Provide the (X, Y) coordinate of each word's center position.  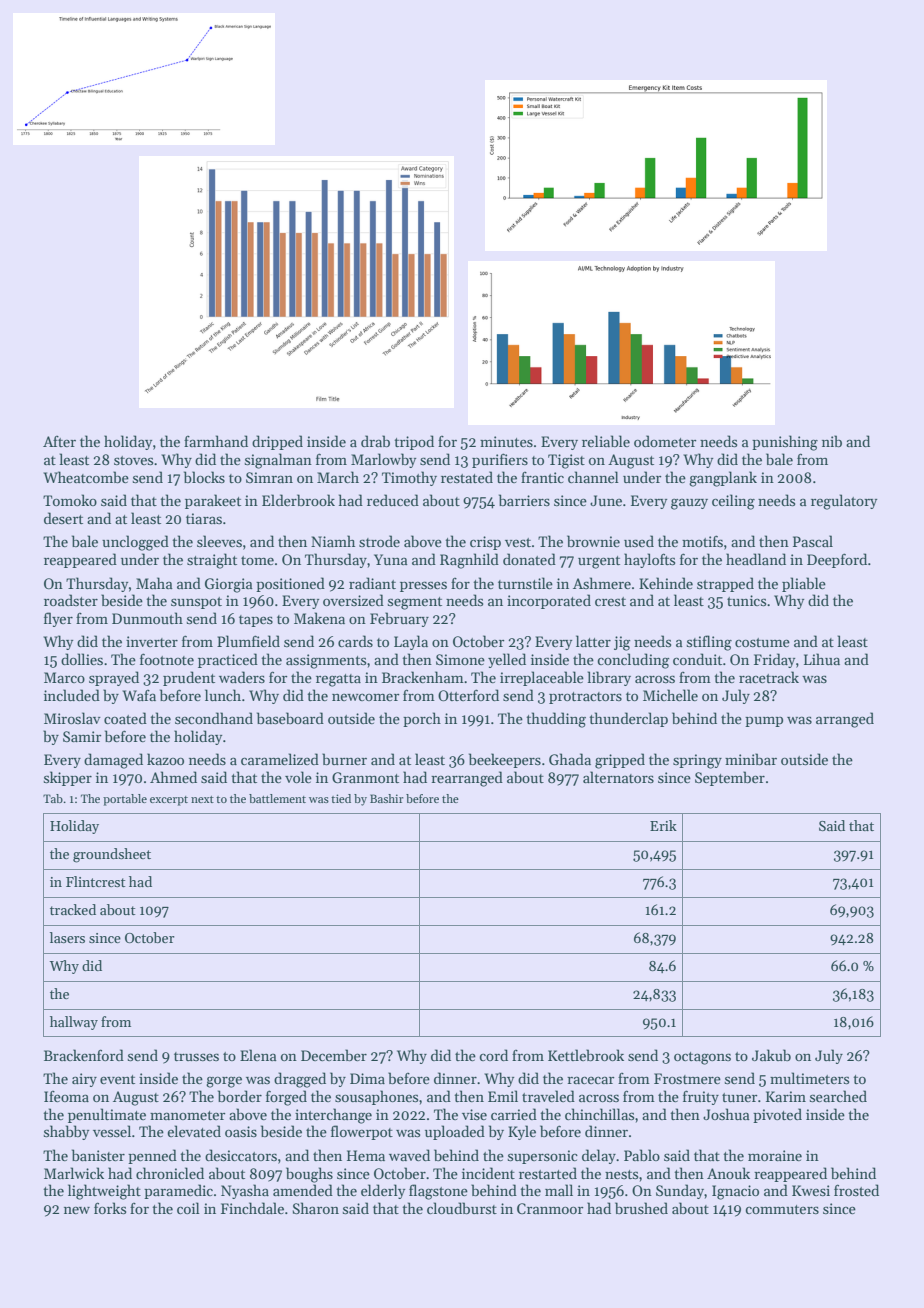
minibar (751, 759)
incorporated (549, 601)
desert (63, 518)
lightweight (104, 1192)
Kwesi (811, 1190)
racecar (590, 1080)
